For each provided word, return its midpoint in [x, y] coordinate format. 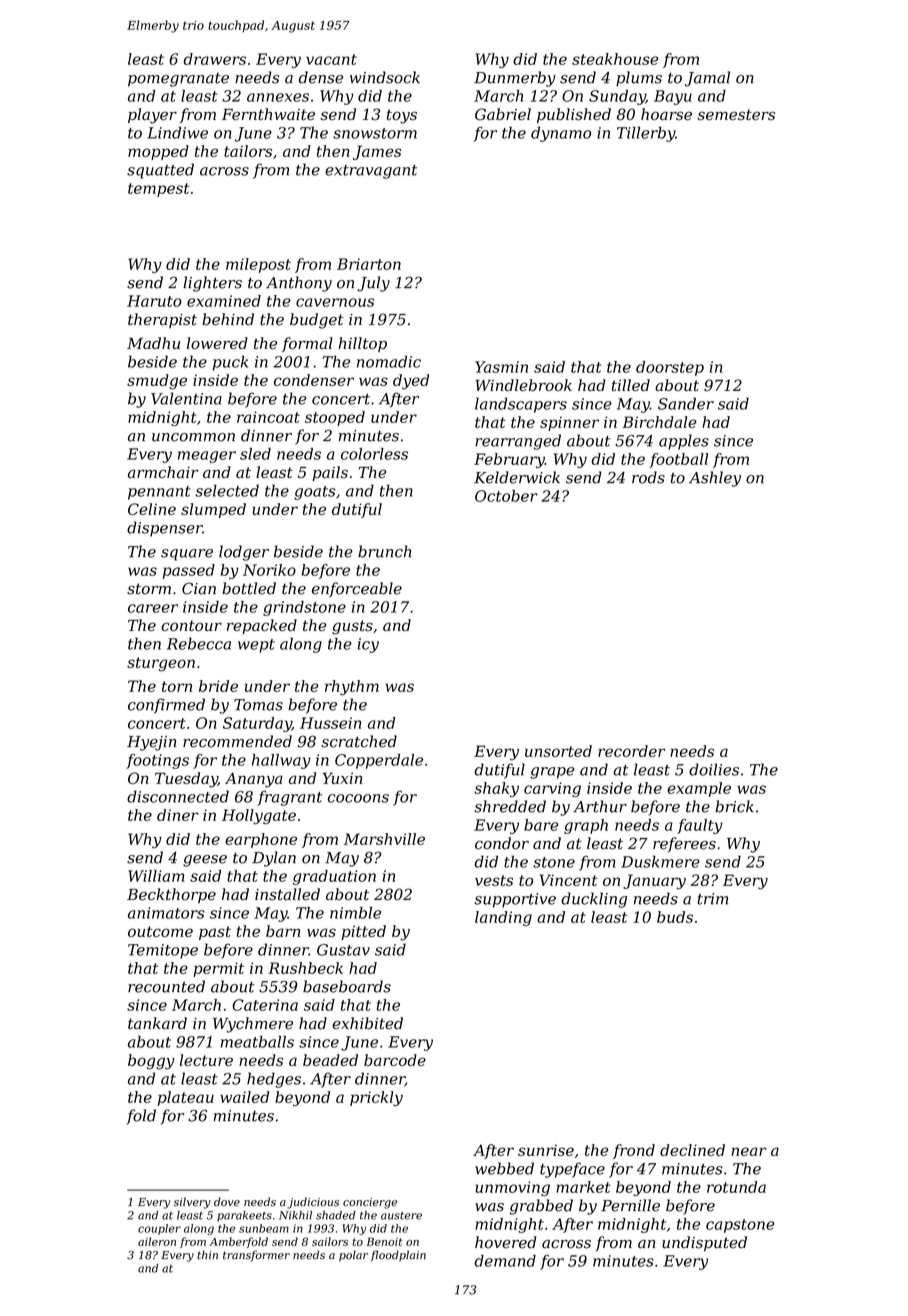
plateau [186, 1098]
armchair [163, 472]
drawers [215, 59]
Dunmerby [515, 79]
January [654, 882]
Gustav [343, 950]
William [156, 876]
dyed [411, 382]
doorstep [670, 368]
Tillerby [646, 134]
